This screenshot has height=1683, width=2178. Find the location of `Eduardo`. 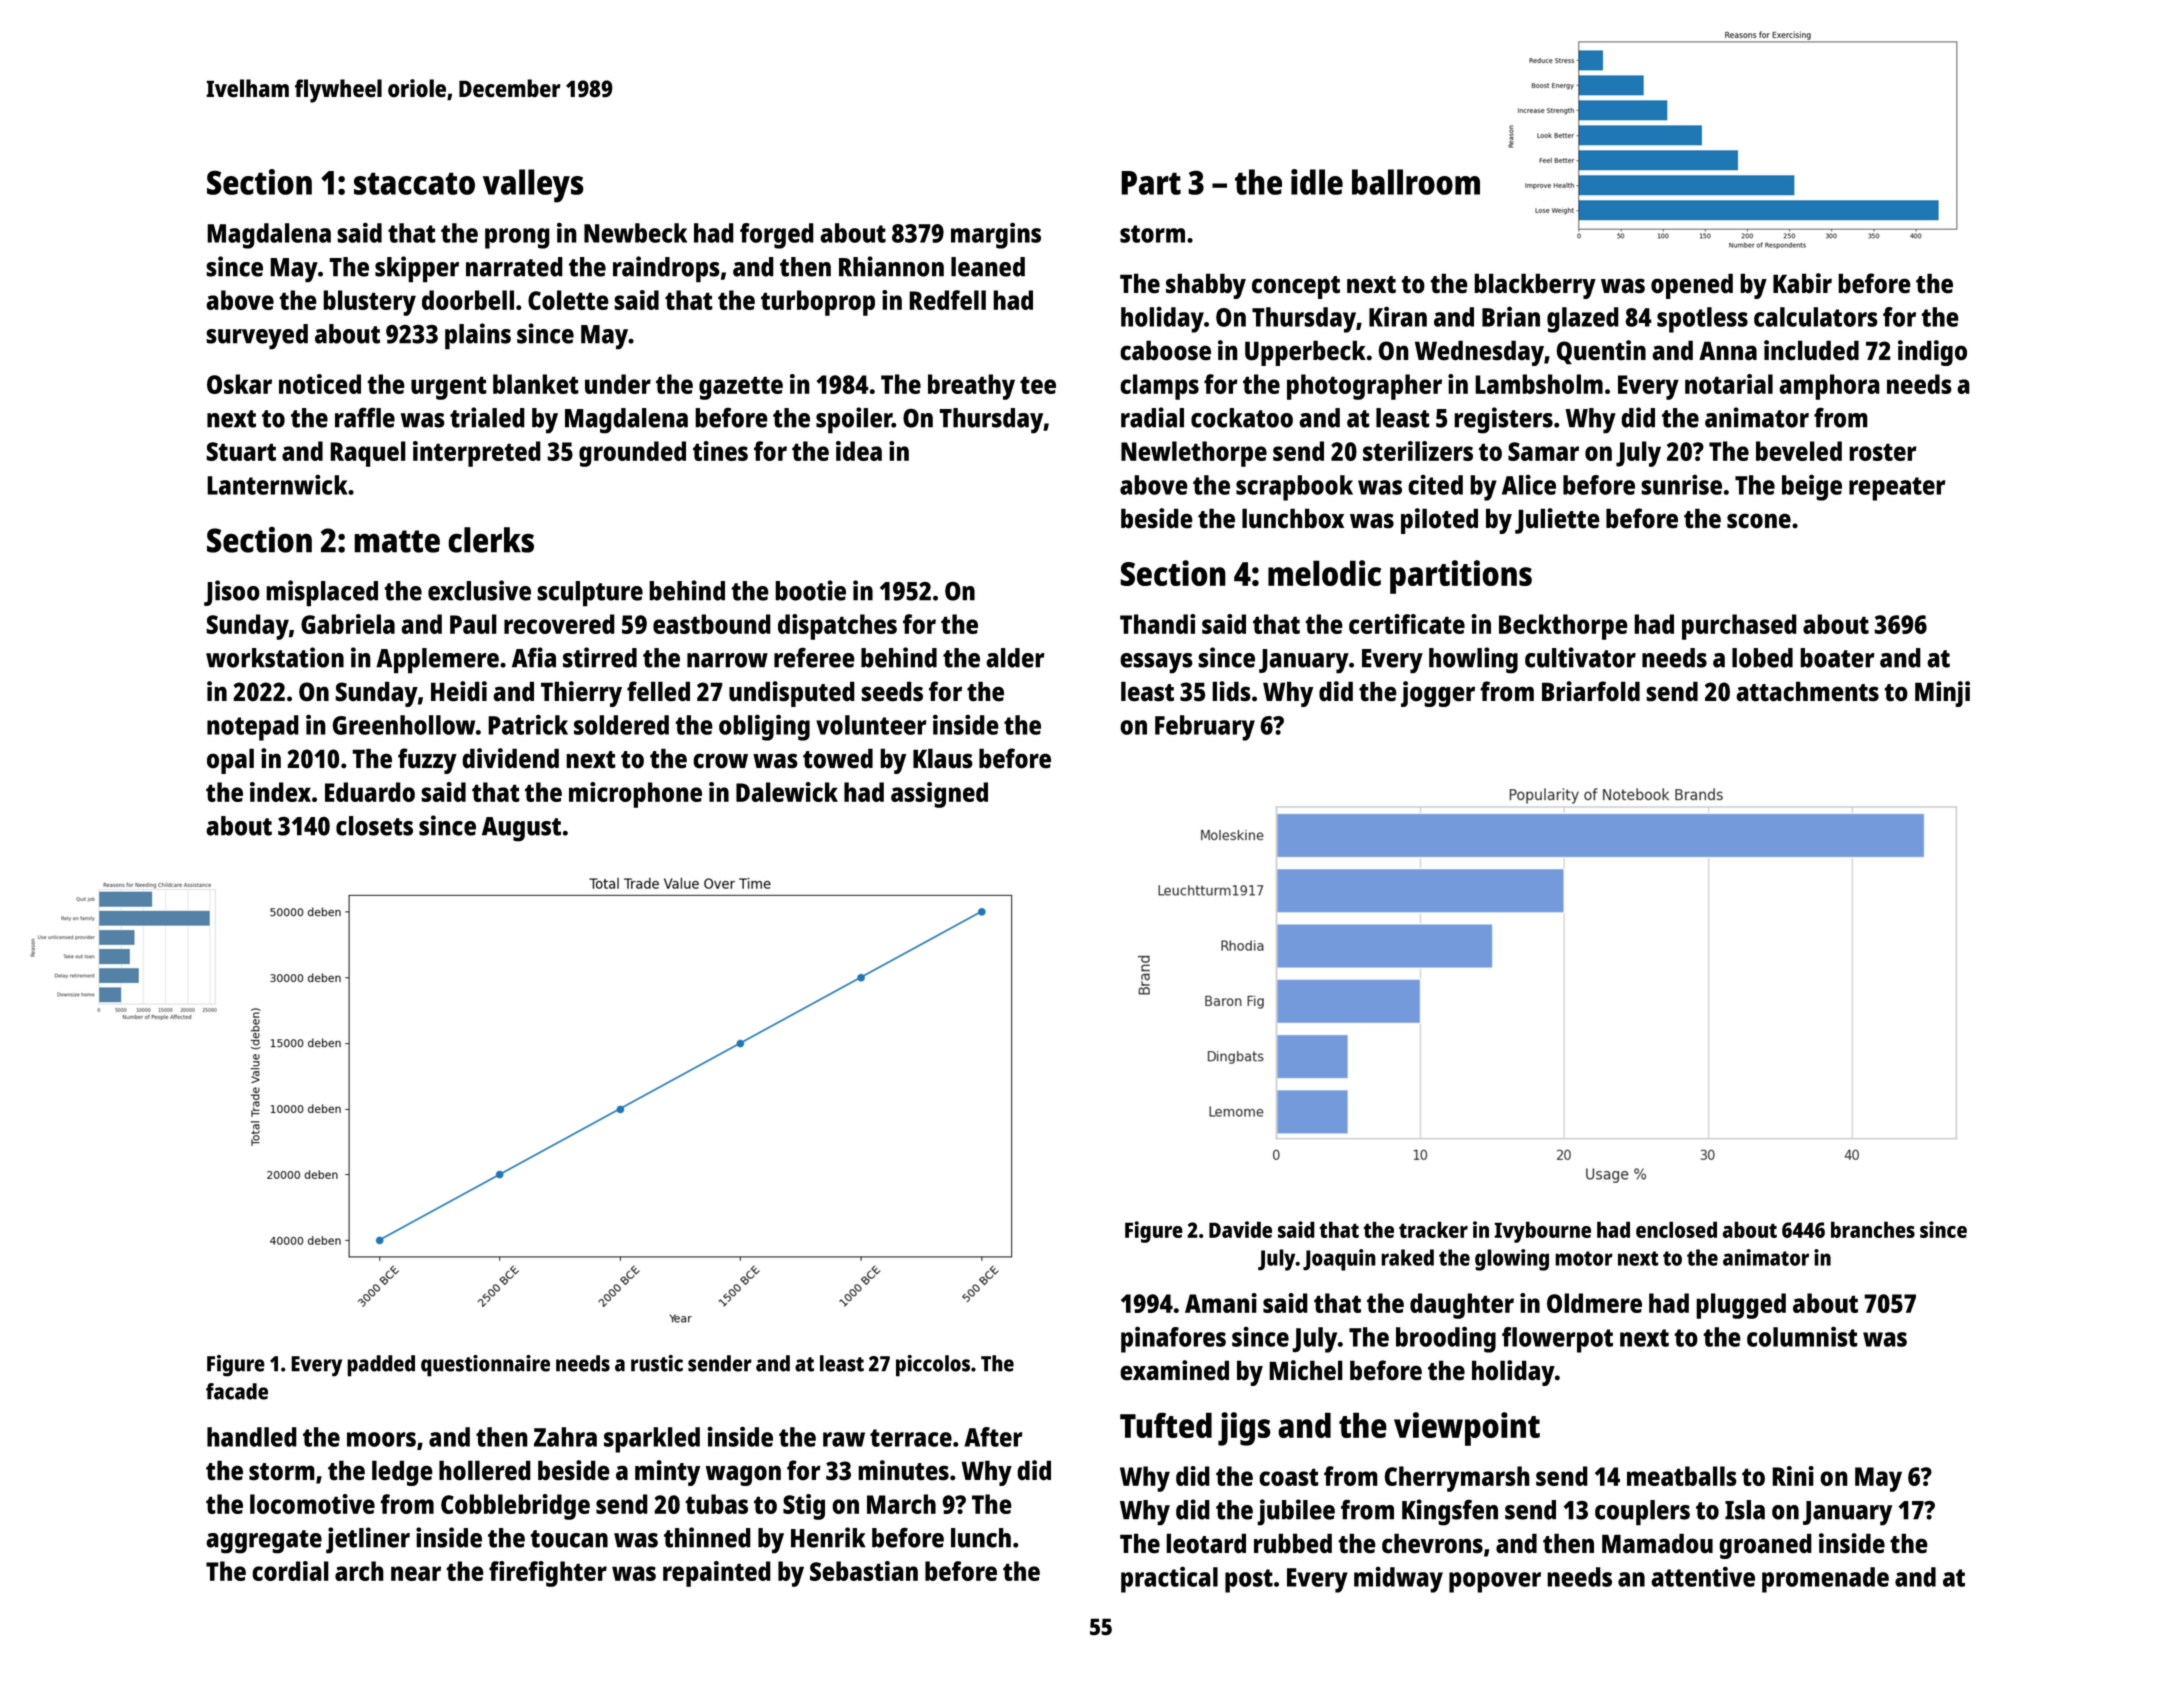

Eduardo is located at coordinates (370, 792).
